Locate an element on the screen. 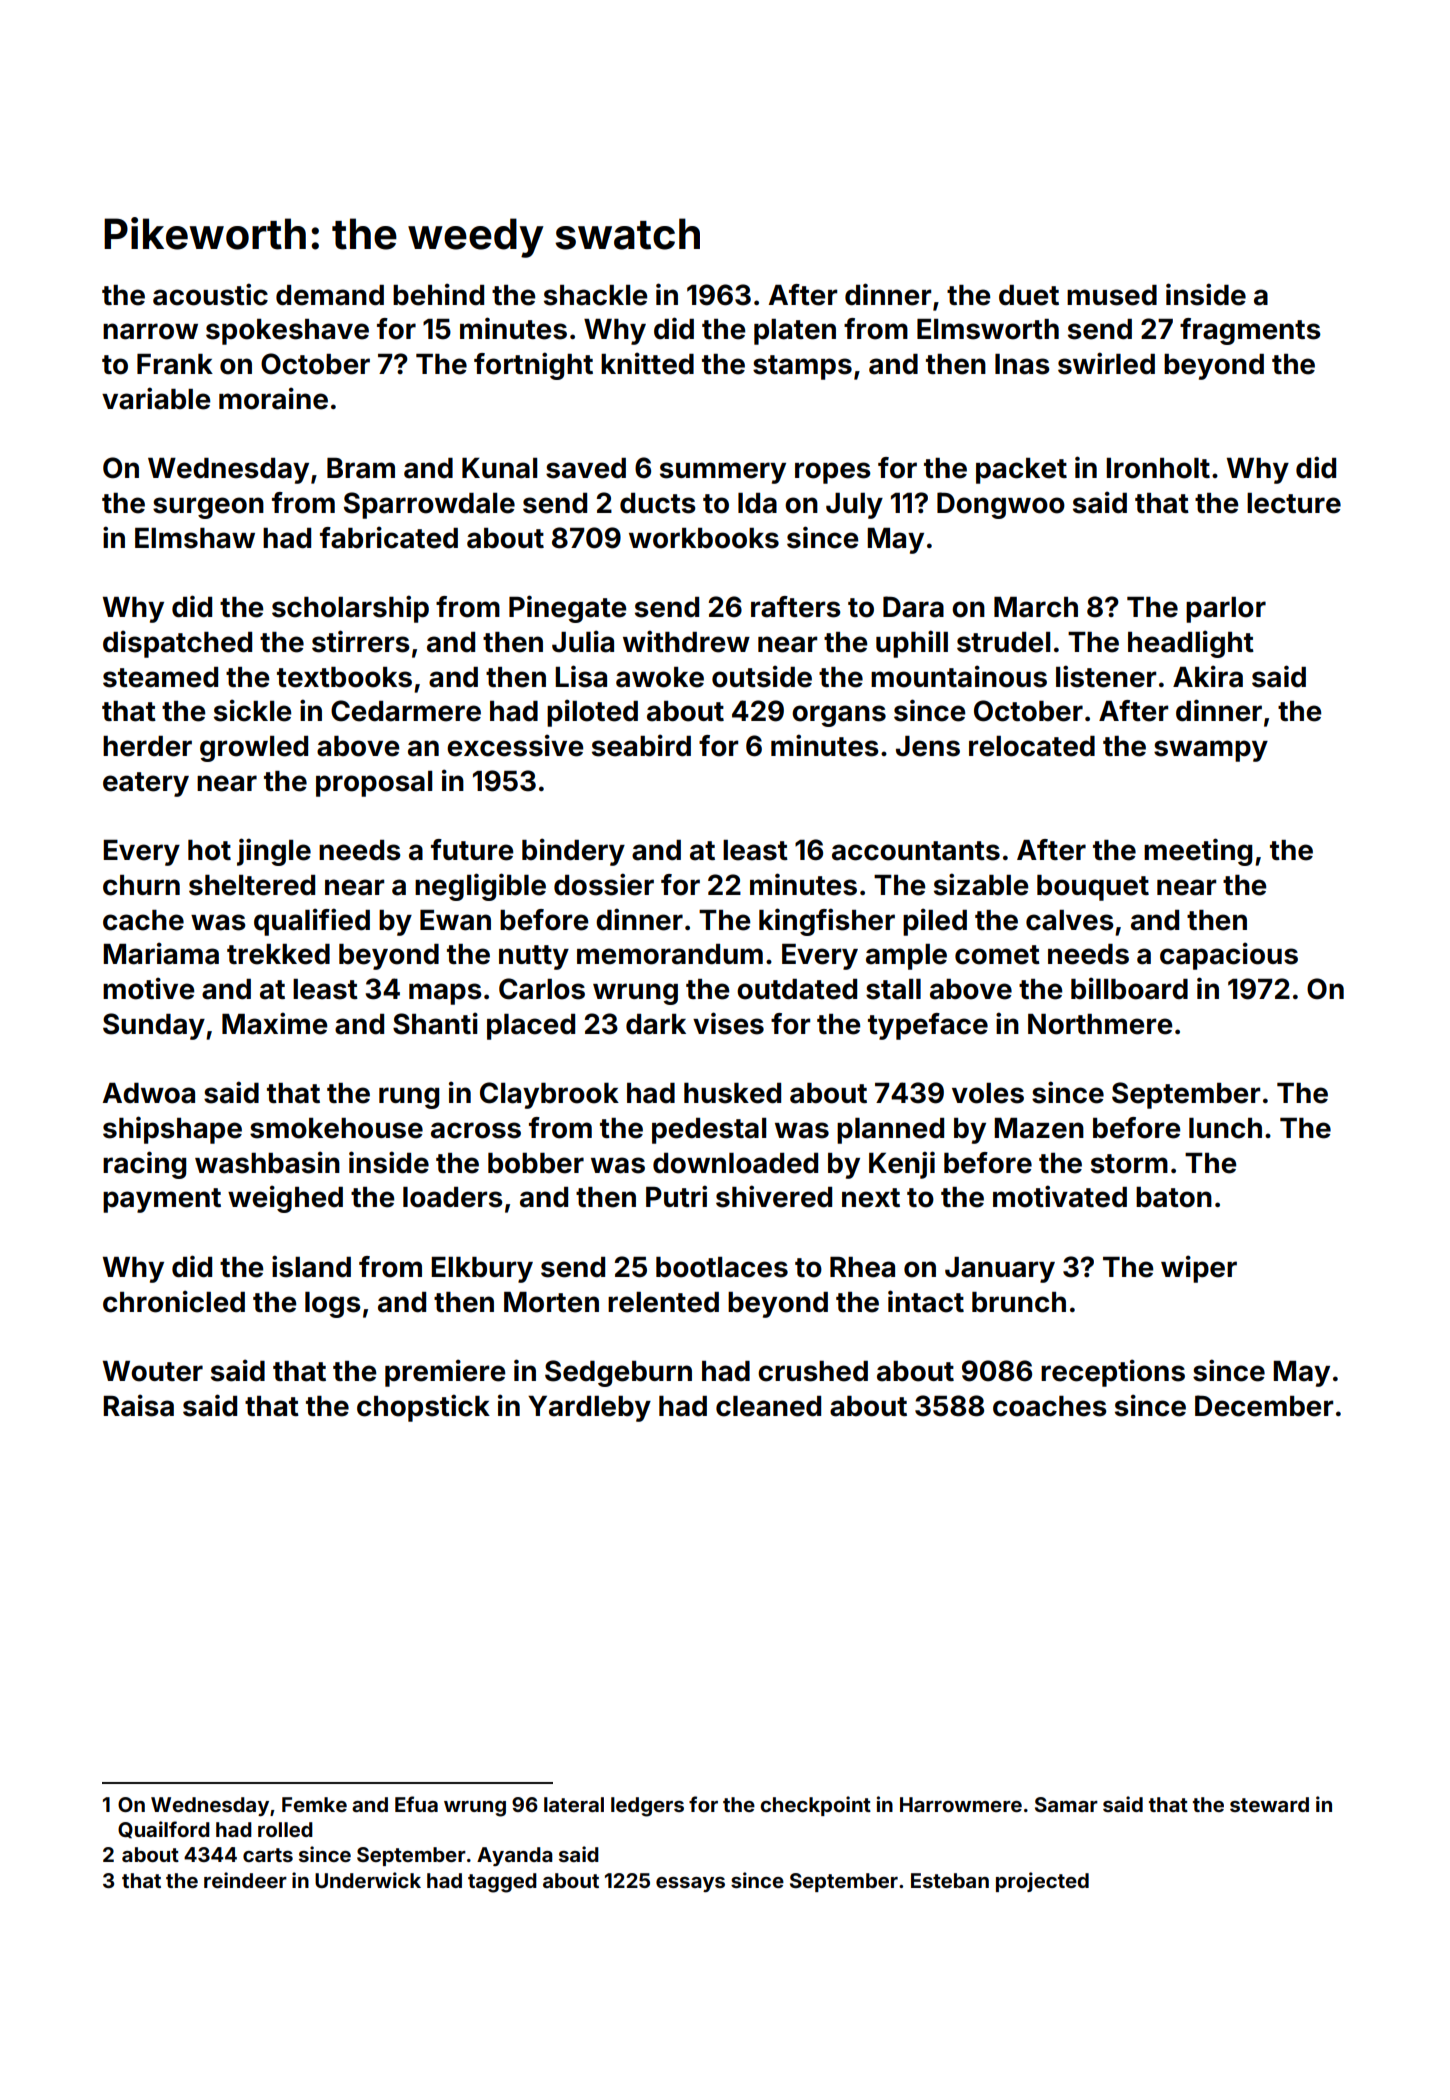 This screenshot has height=2100, width=1450. listener is located at coordinates (1106, 676).
